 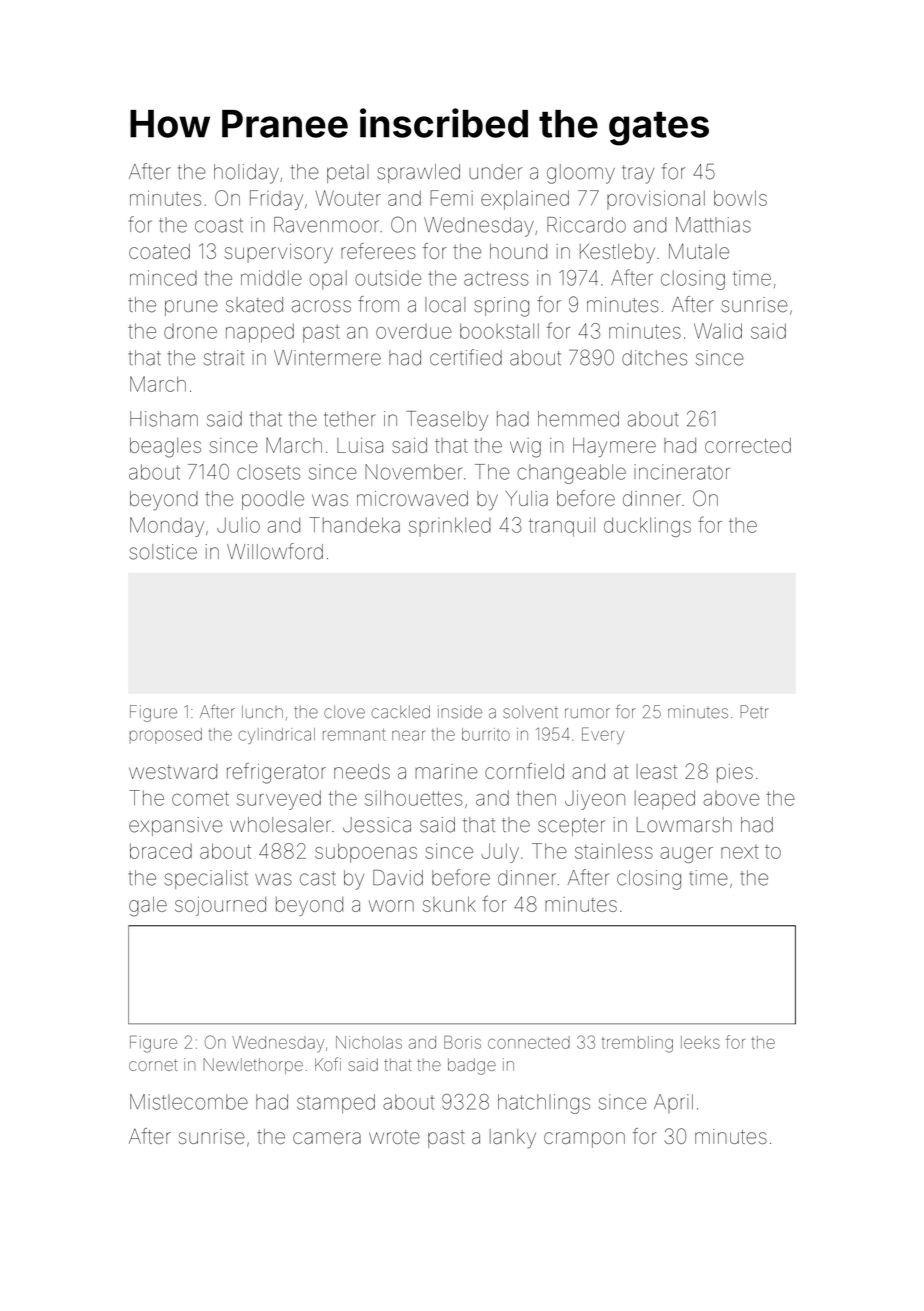 What do you see at coordinates (686, 855) in the screenshot?
I see `auger` at bounding box center [686, 855].
